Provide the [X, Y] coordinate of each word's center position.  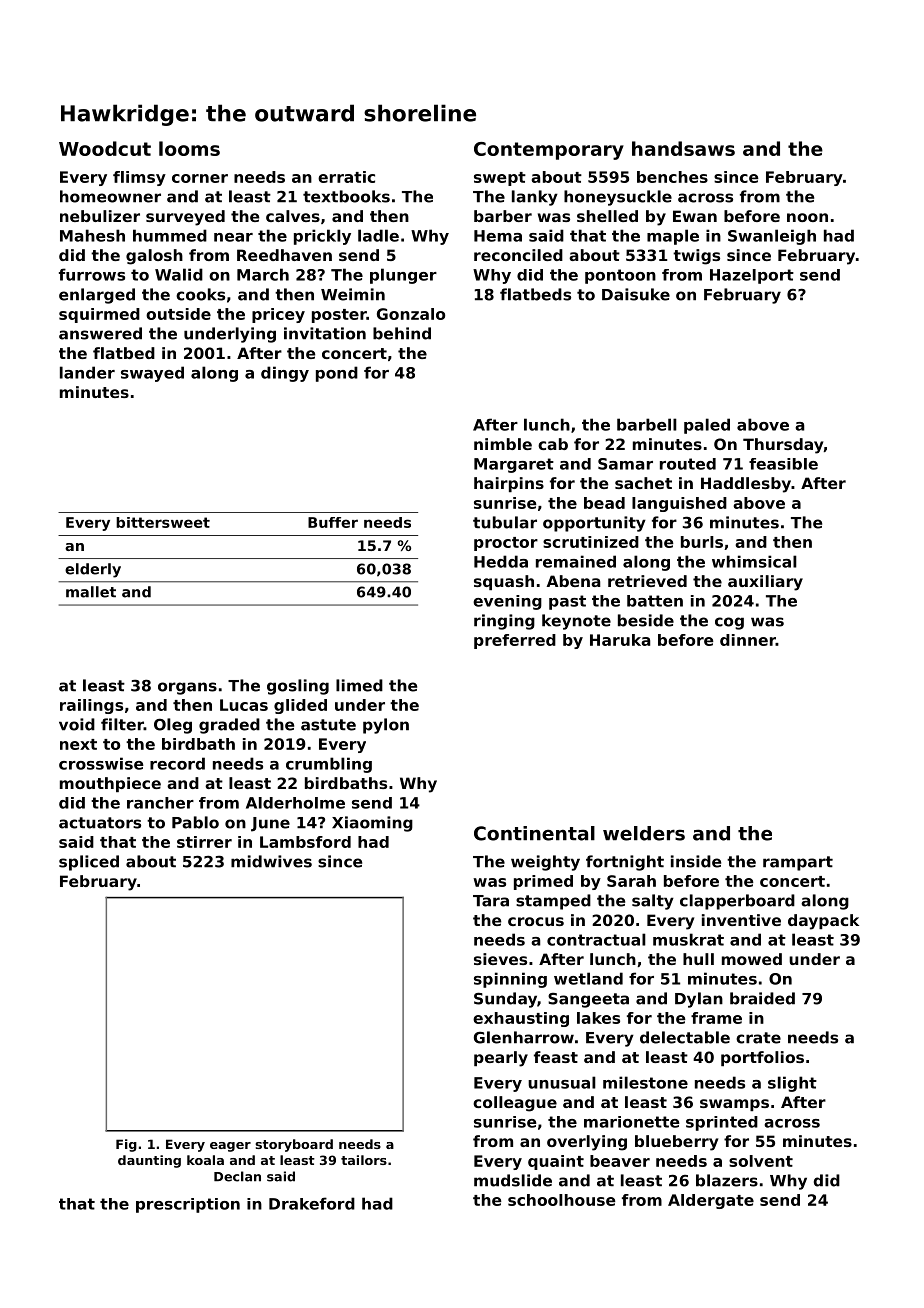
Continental [534, 833]
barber [503, 216]
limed [359, 685]
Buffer [333, 522]
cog [729, 623]
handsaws [683, 148]
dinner [748, 640]
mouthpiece [110, 784]
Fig [126, 1145]
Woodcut [105, 148]
